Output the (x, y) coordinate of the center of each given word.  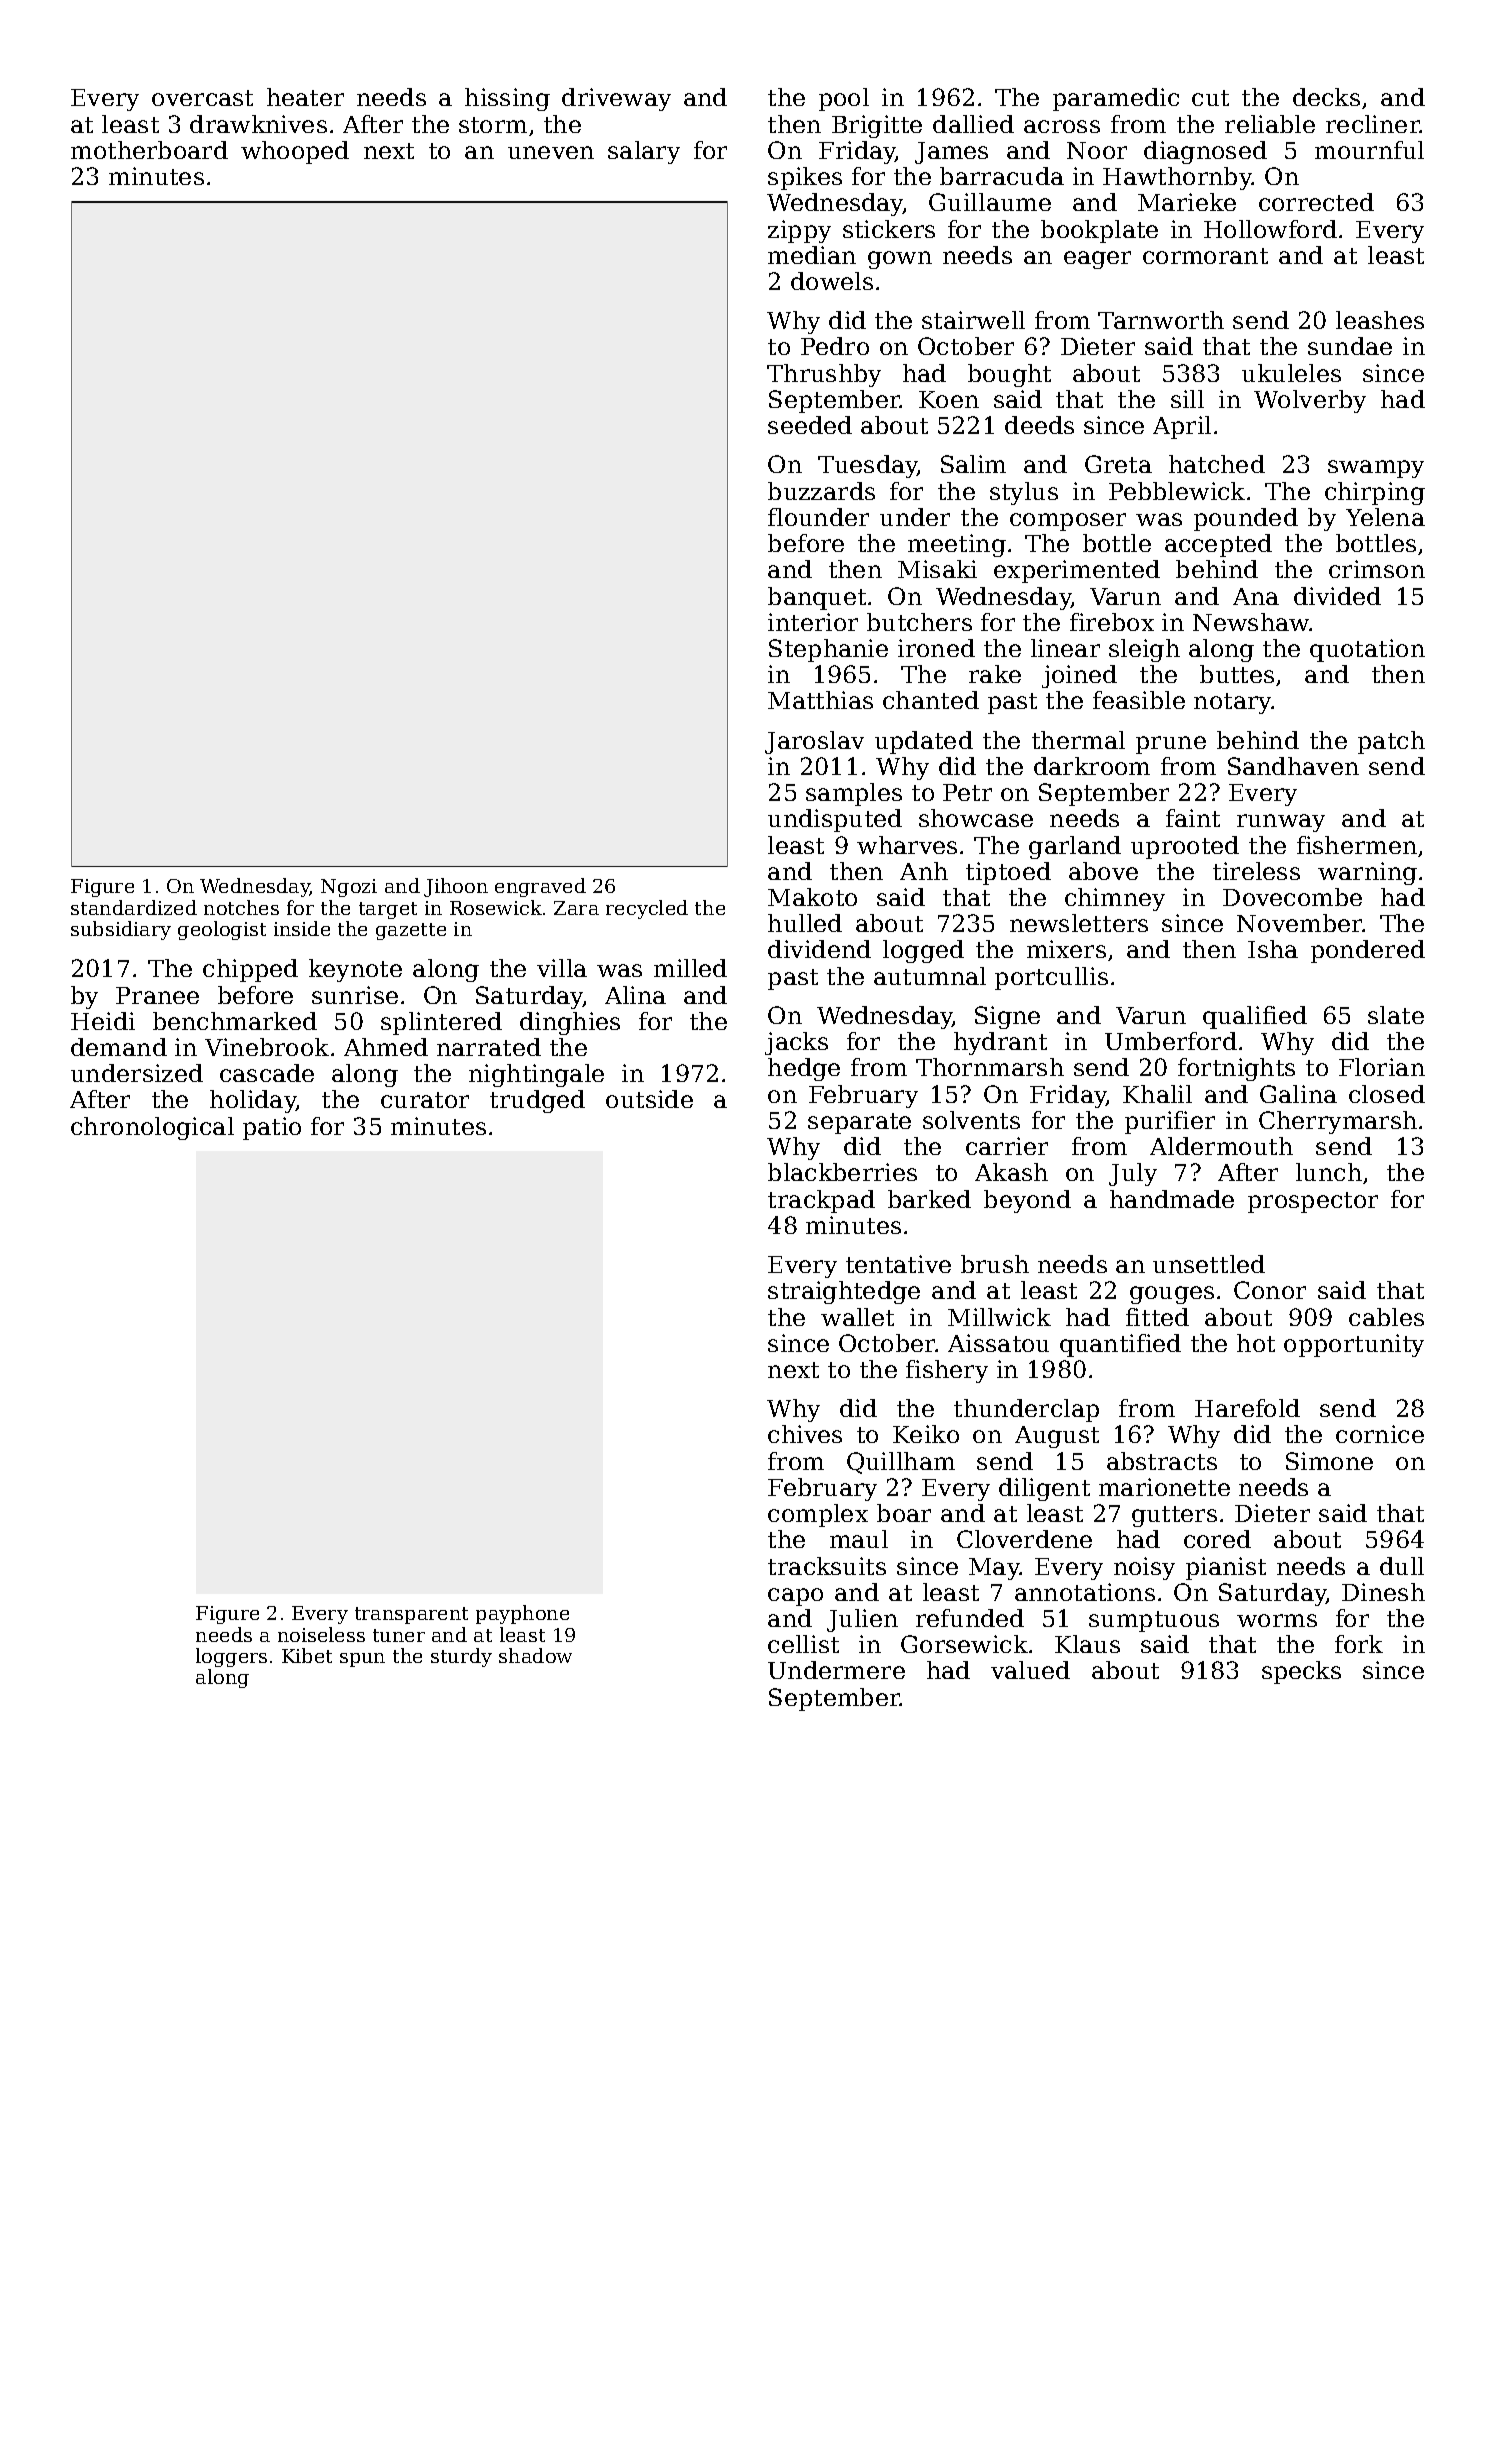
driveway (616, 99)
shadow (535, 1655)
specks (1301, 1672)
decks (1326, 97)
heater (305, 97)
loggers (231, 1657)
